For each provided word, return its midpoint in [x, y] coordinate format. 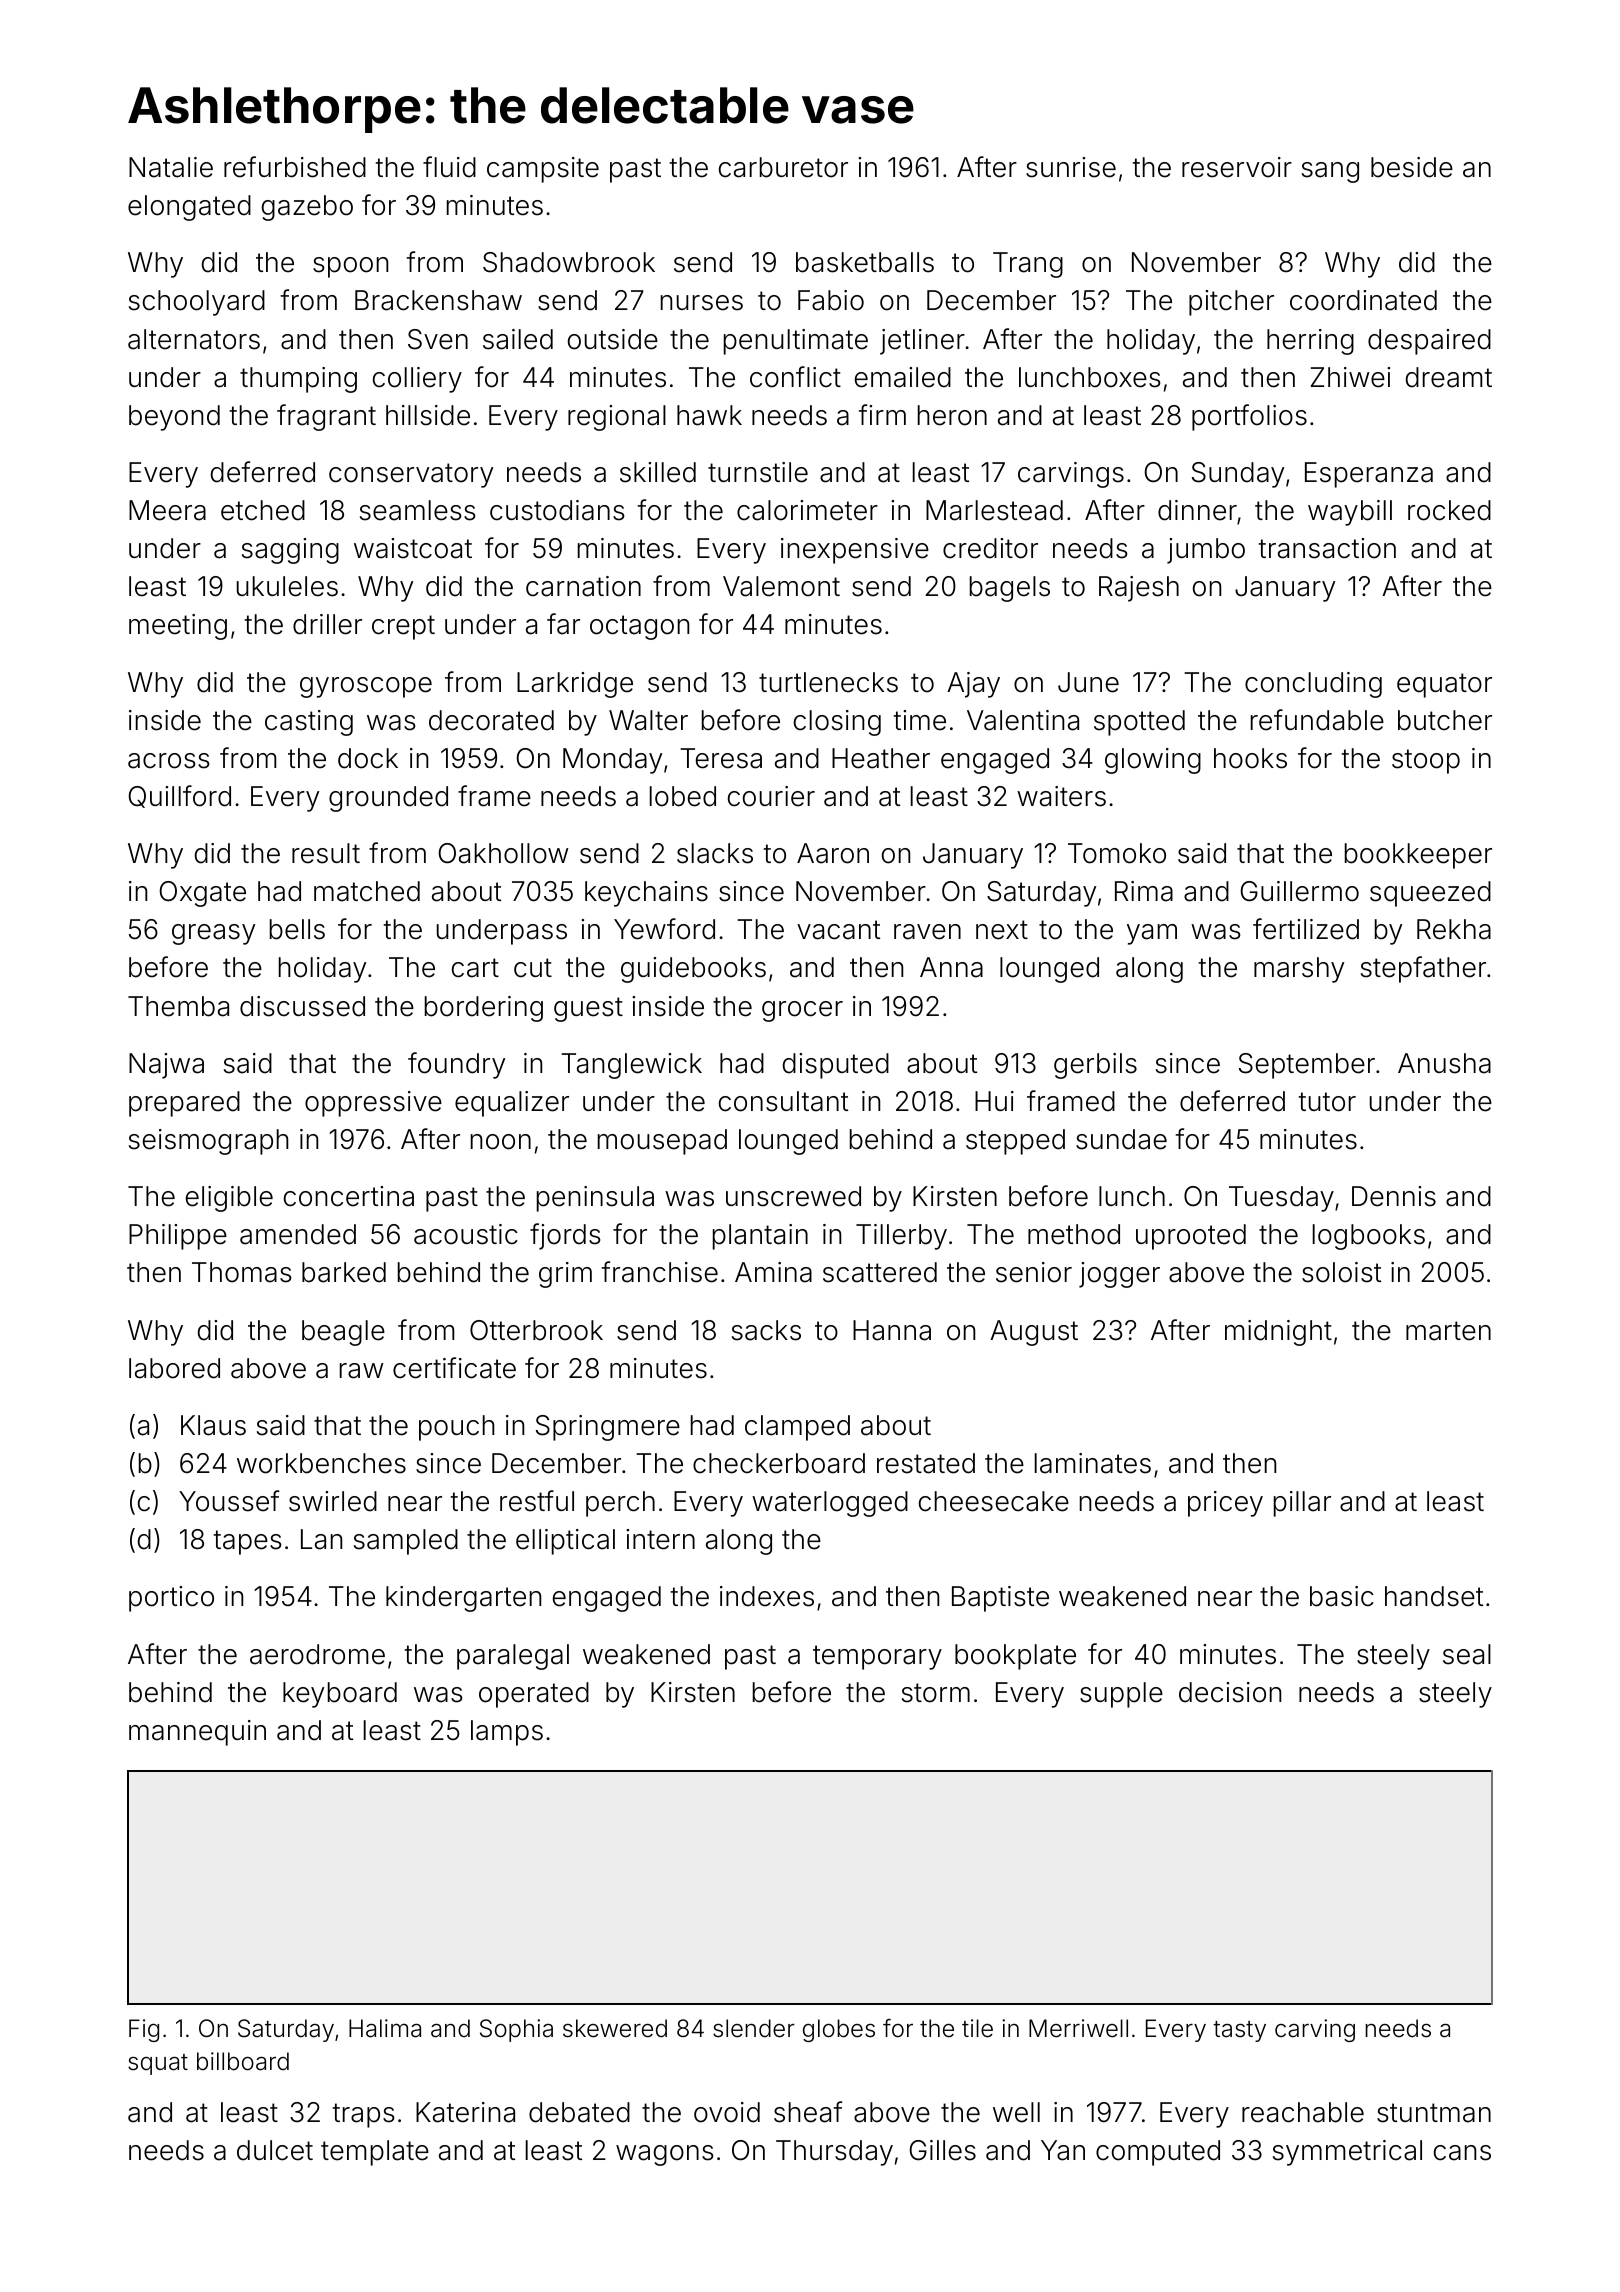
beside [1412, 167]
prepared [184, 1104]
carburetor [783, 167]
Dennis [1394, 1196]
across [169, 761]
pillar [1302, 1504]
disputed [836, 1066]
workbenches [321, 1463]
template [375, 2153]
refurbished [295, 167]
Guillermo [1300, 891]
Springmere [608, 1428]
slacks [715, 853]
